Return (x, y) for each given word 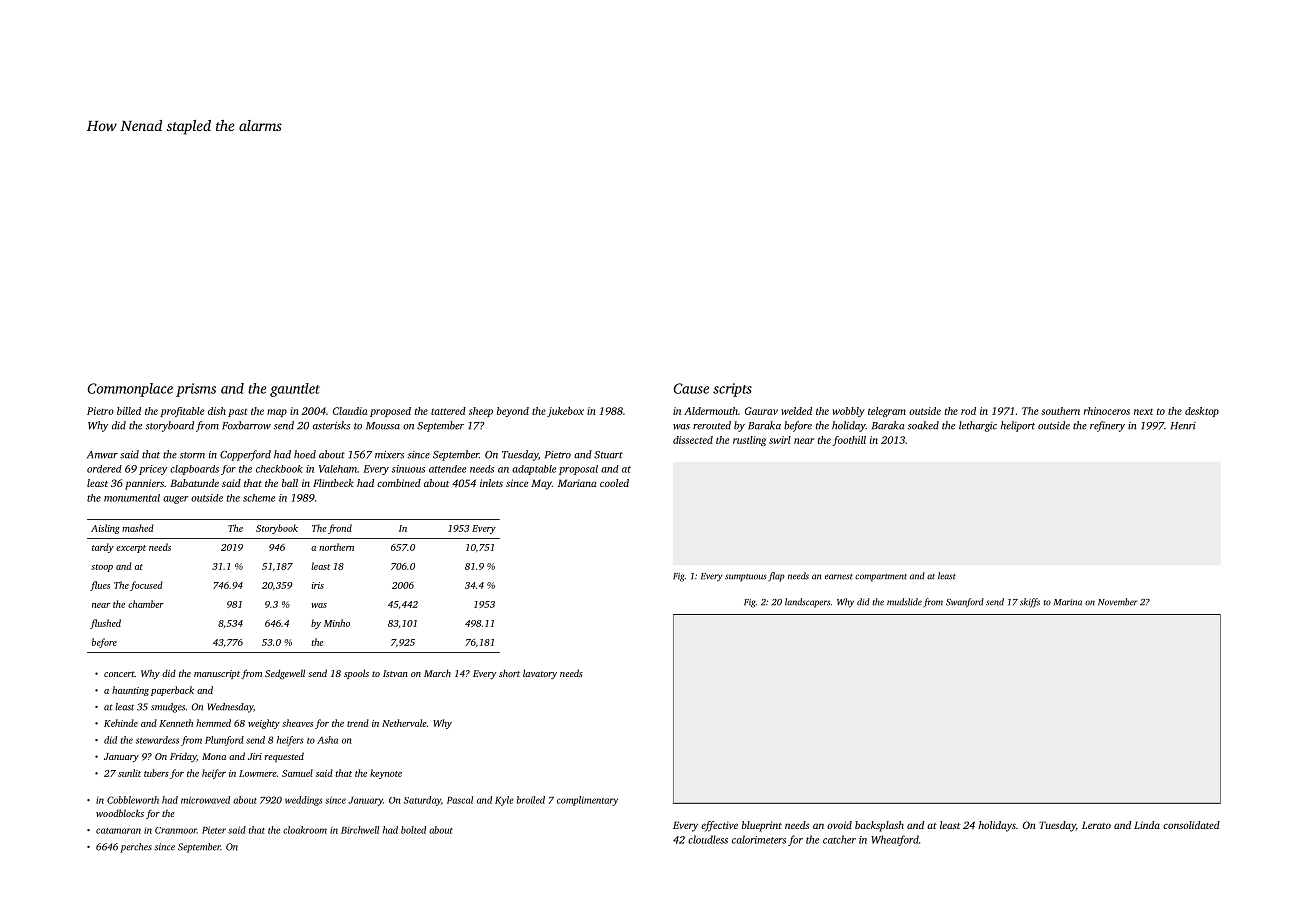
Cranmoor (176, 830)
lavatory (540, 674)
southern (1060, 411)
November (1118, 602)
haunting (130, 691)
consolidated (1191, 825)
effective (719, 826)
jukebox (565, 412)
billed (129, 411)
